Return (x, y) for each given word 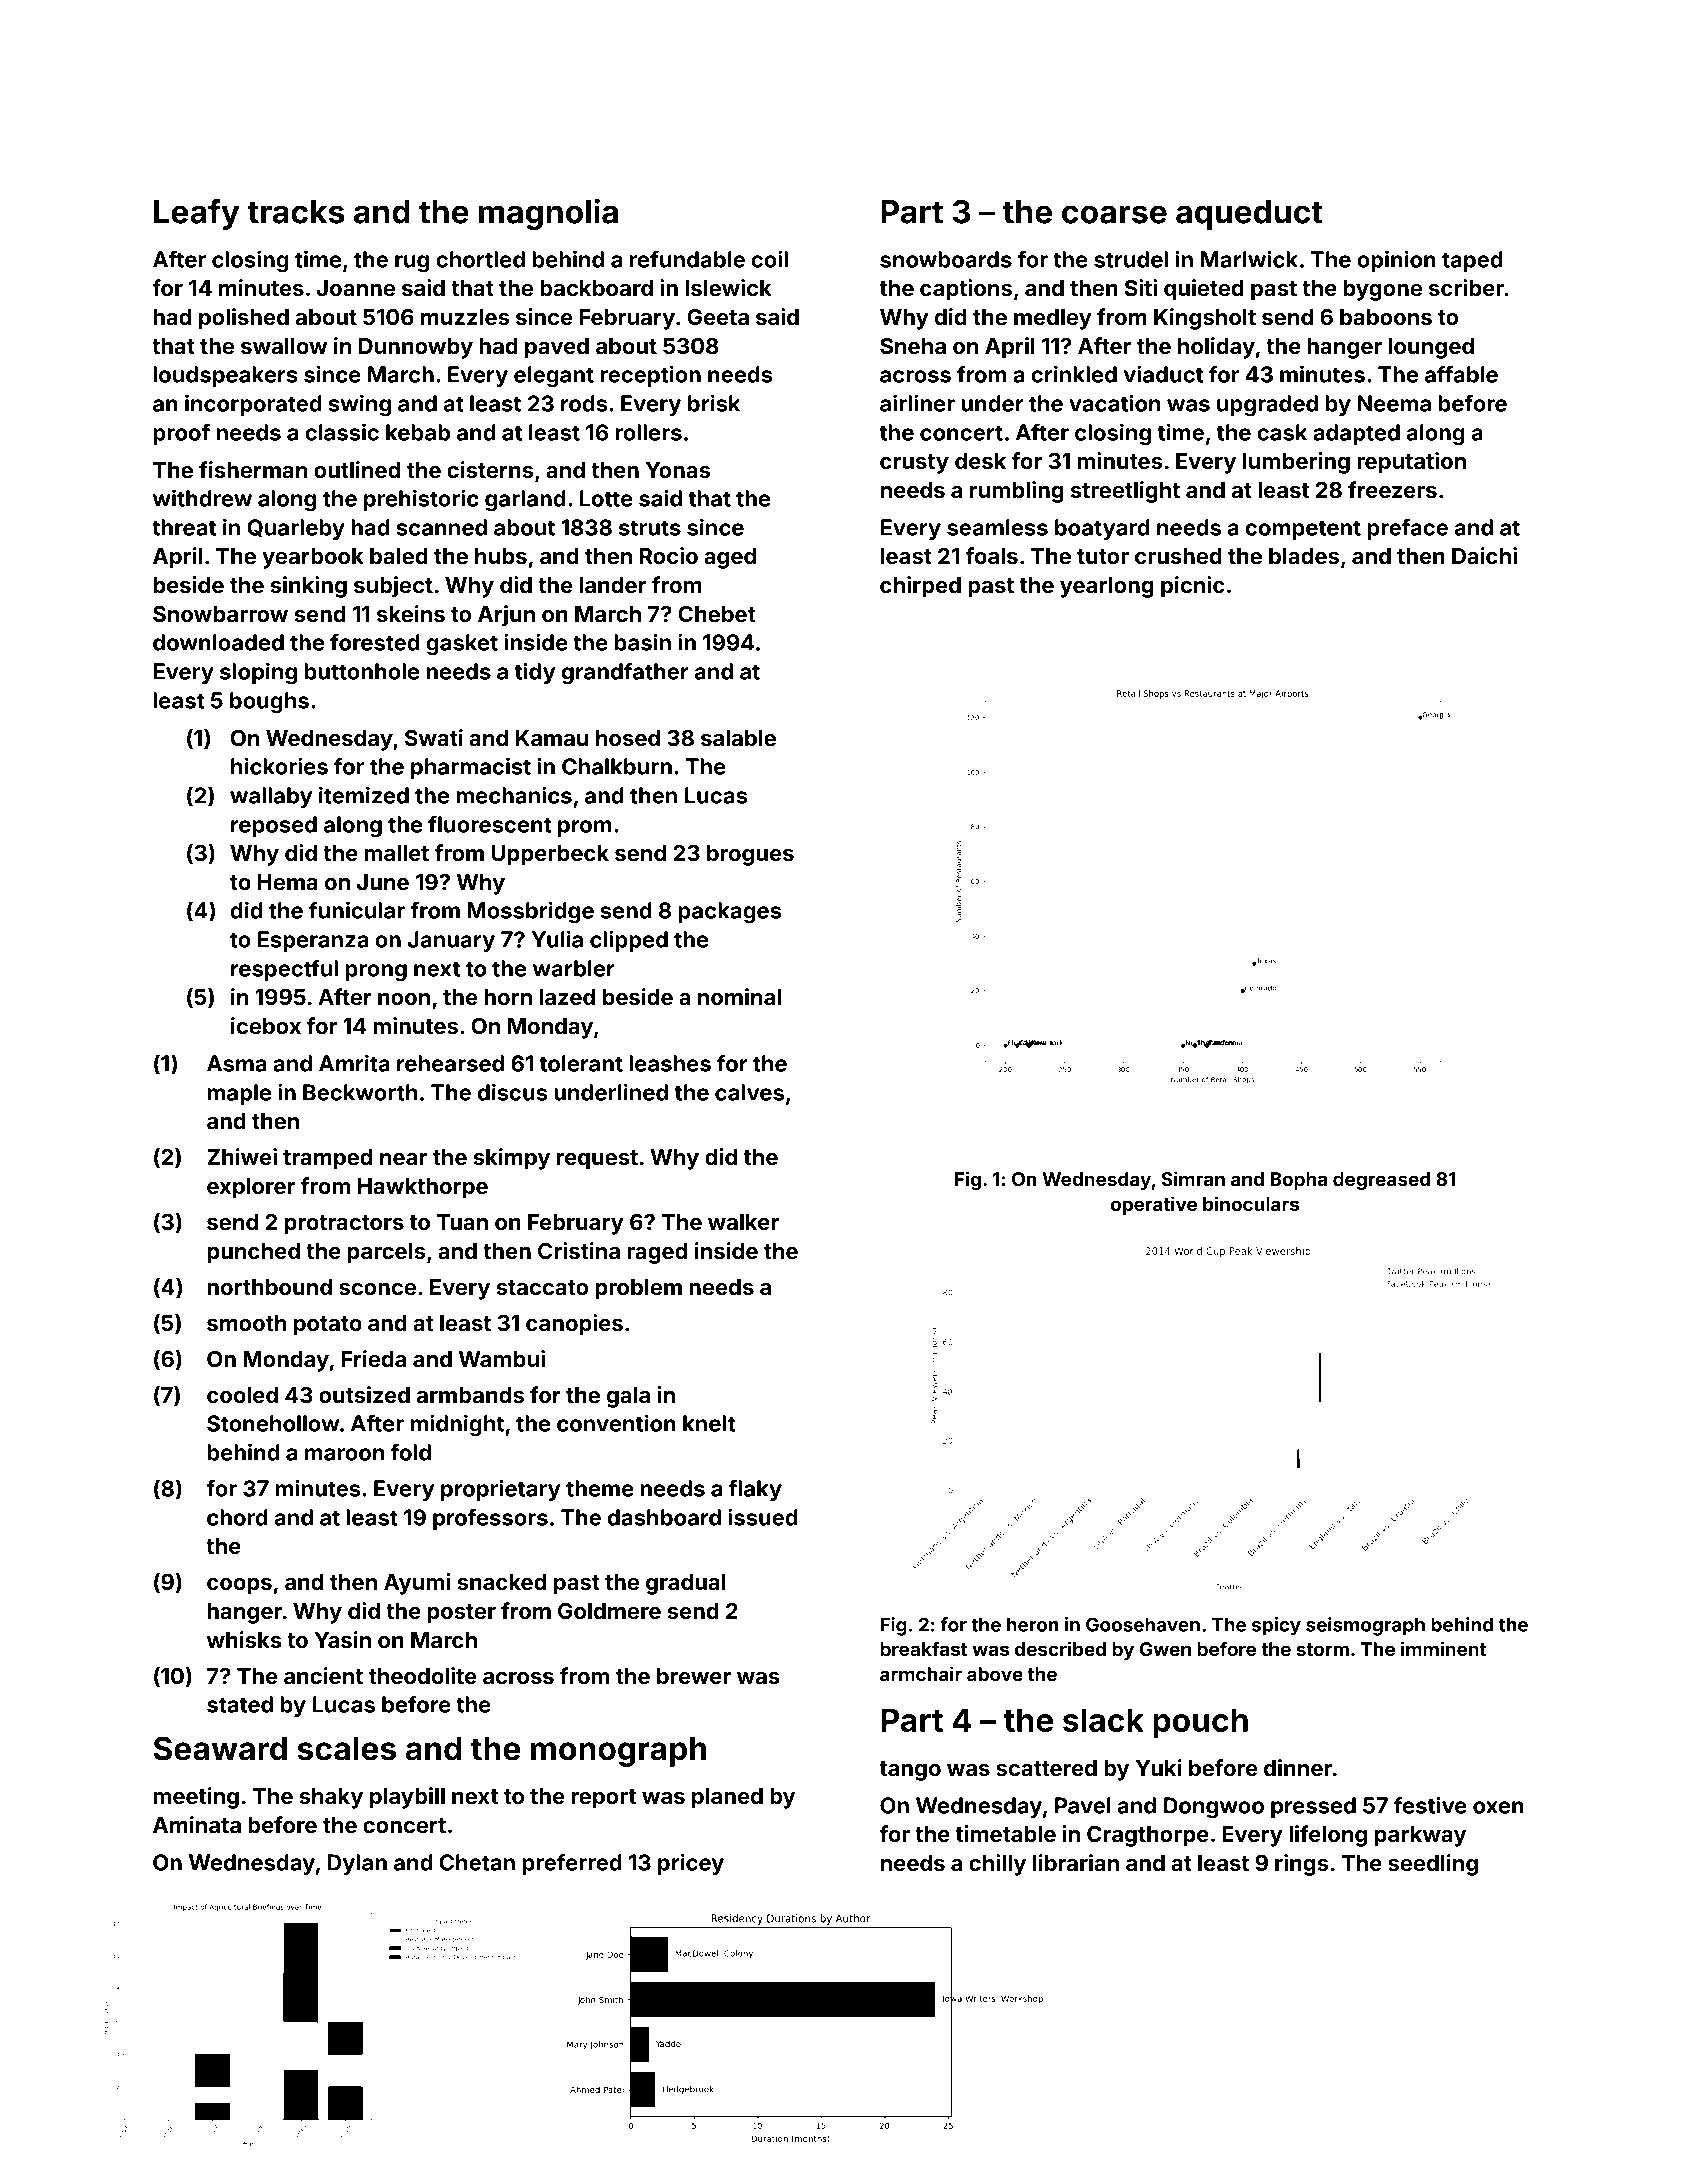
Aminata (197, 1824)
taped (1472, 261)
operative (1154, 1205)
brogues (750, 855)
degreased (1381, 1181)
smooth (246, 1323)
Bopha (1298, 1181)
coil (769, 259)
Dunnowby (416, 348)
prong (376, 973)
